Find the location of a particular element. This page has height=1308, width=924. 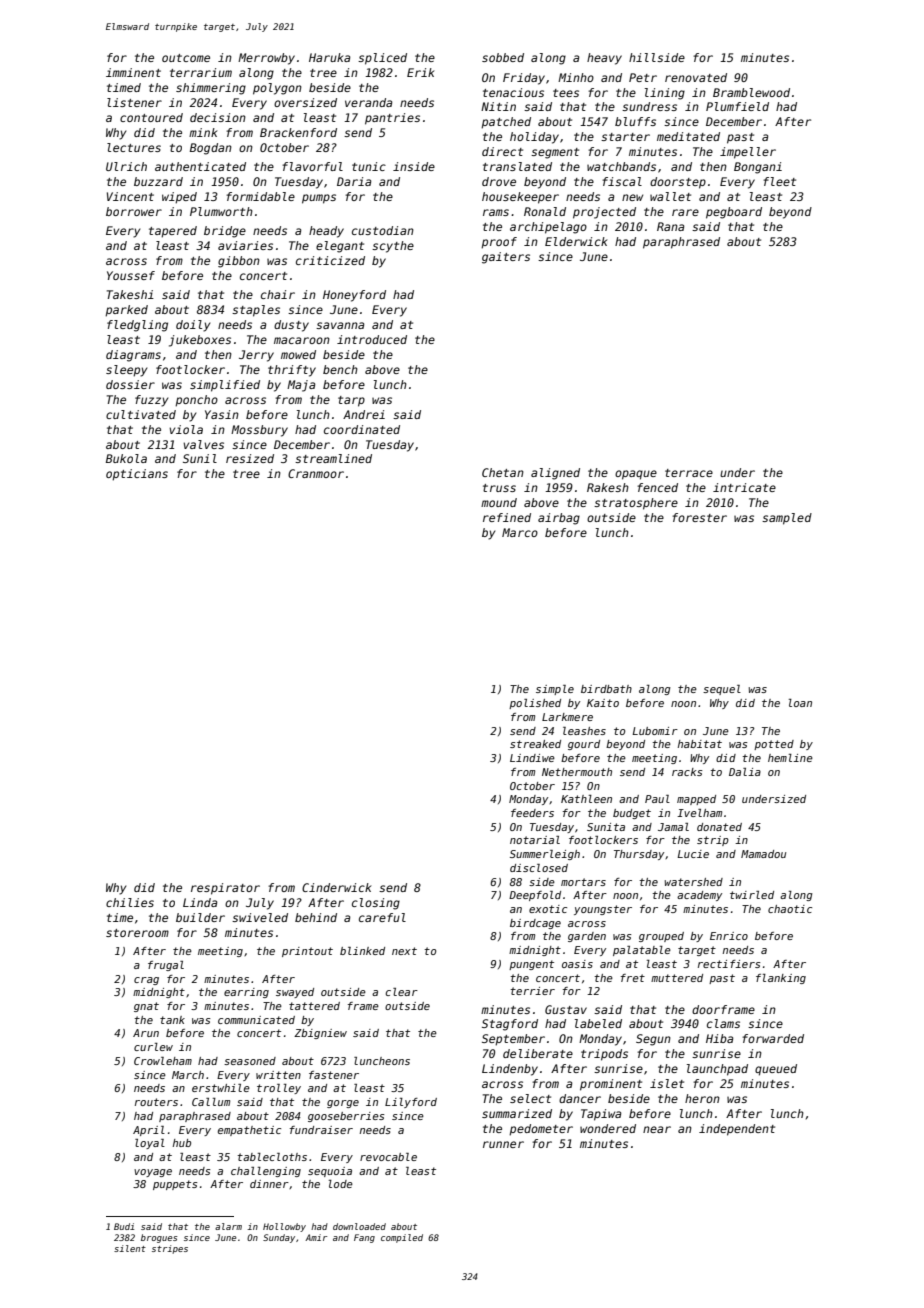

routers is located at coordinates (156, 1102).
